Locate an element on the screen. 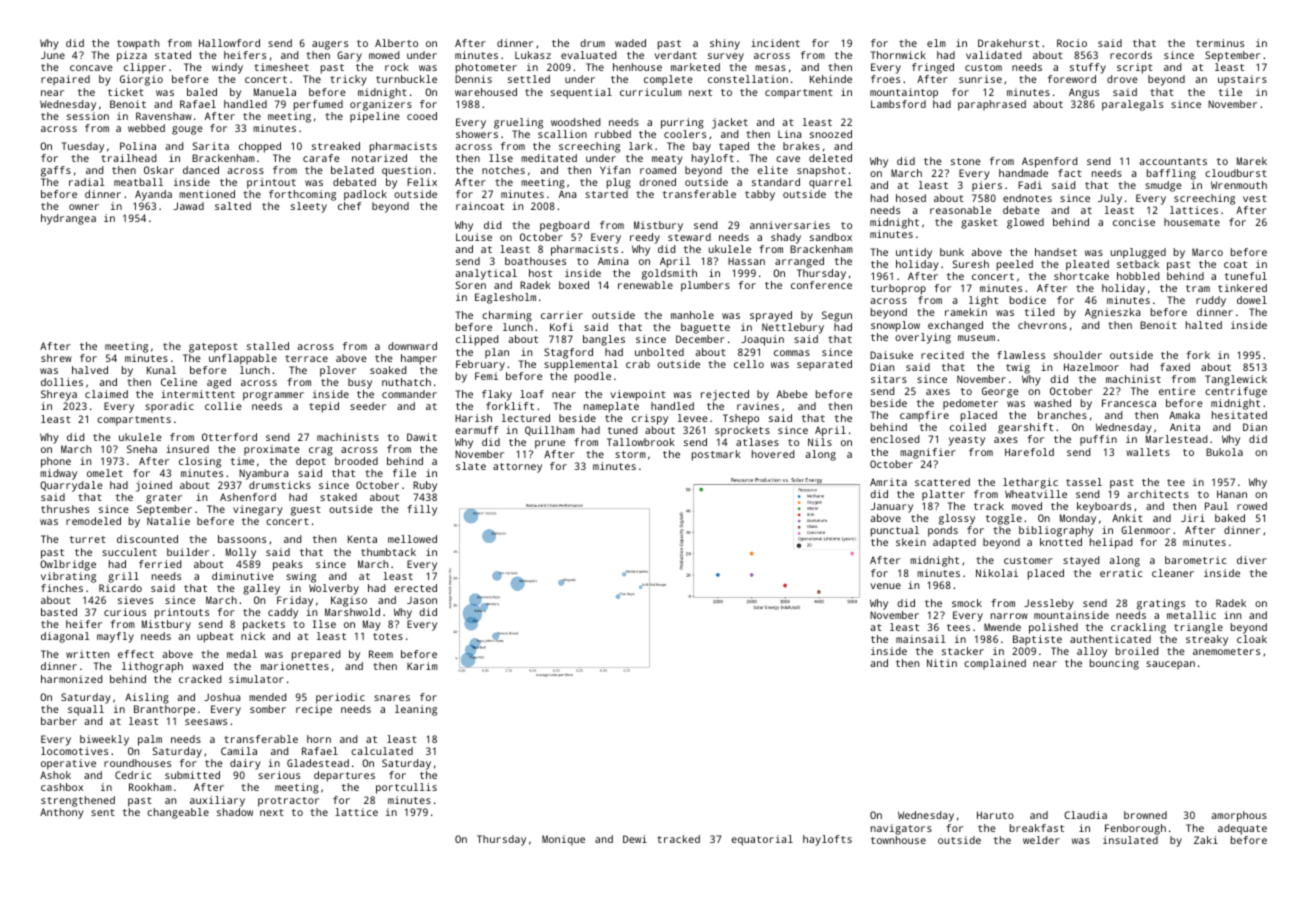  reasonable is located at coordinates (960, 210).
